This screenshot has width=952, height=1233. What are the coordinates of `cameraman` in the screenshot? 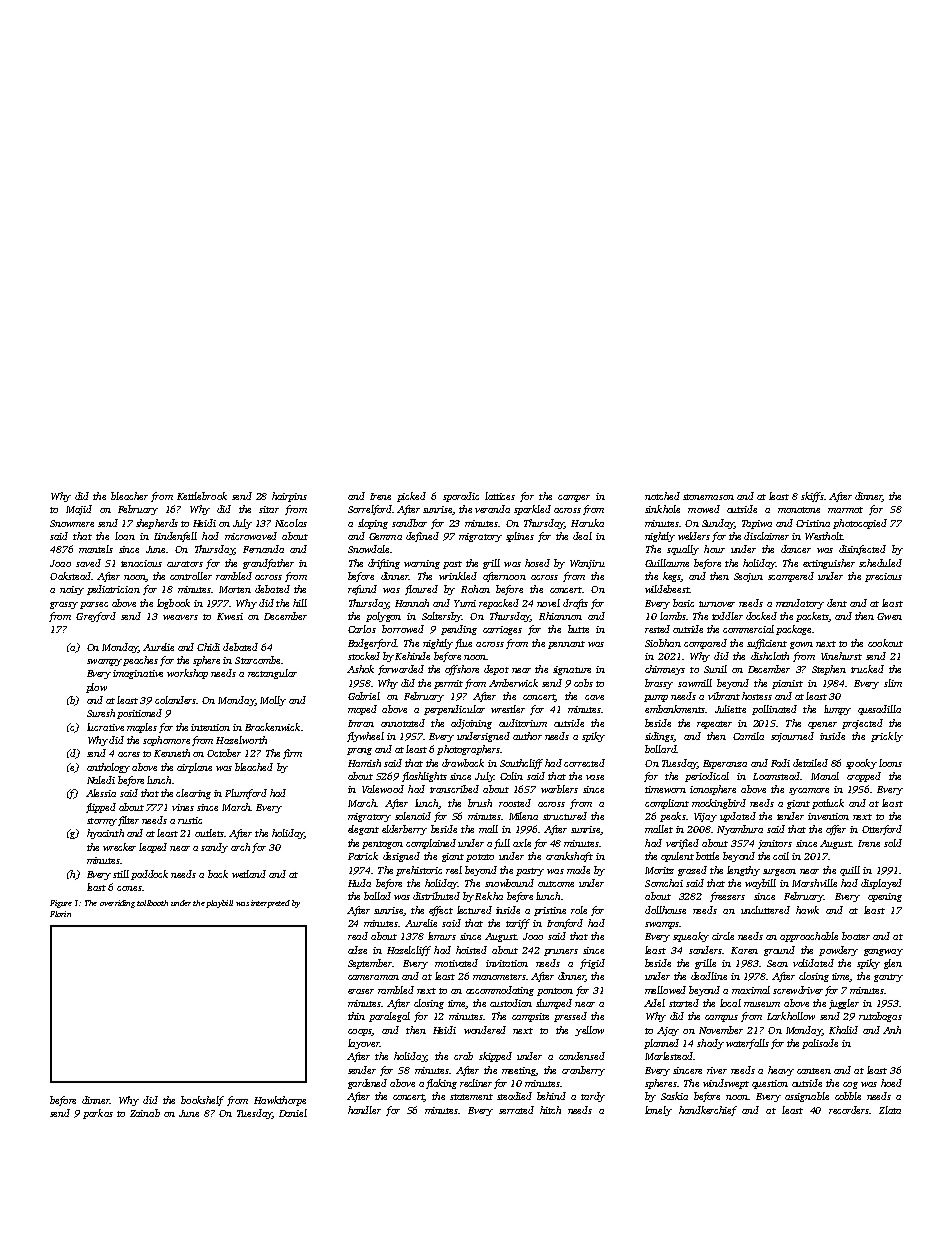 It's located at (373, 977).
